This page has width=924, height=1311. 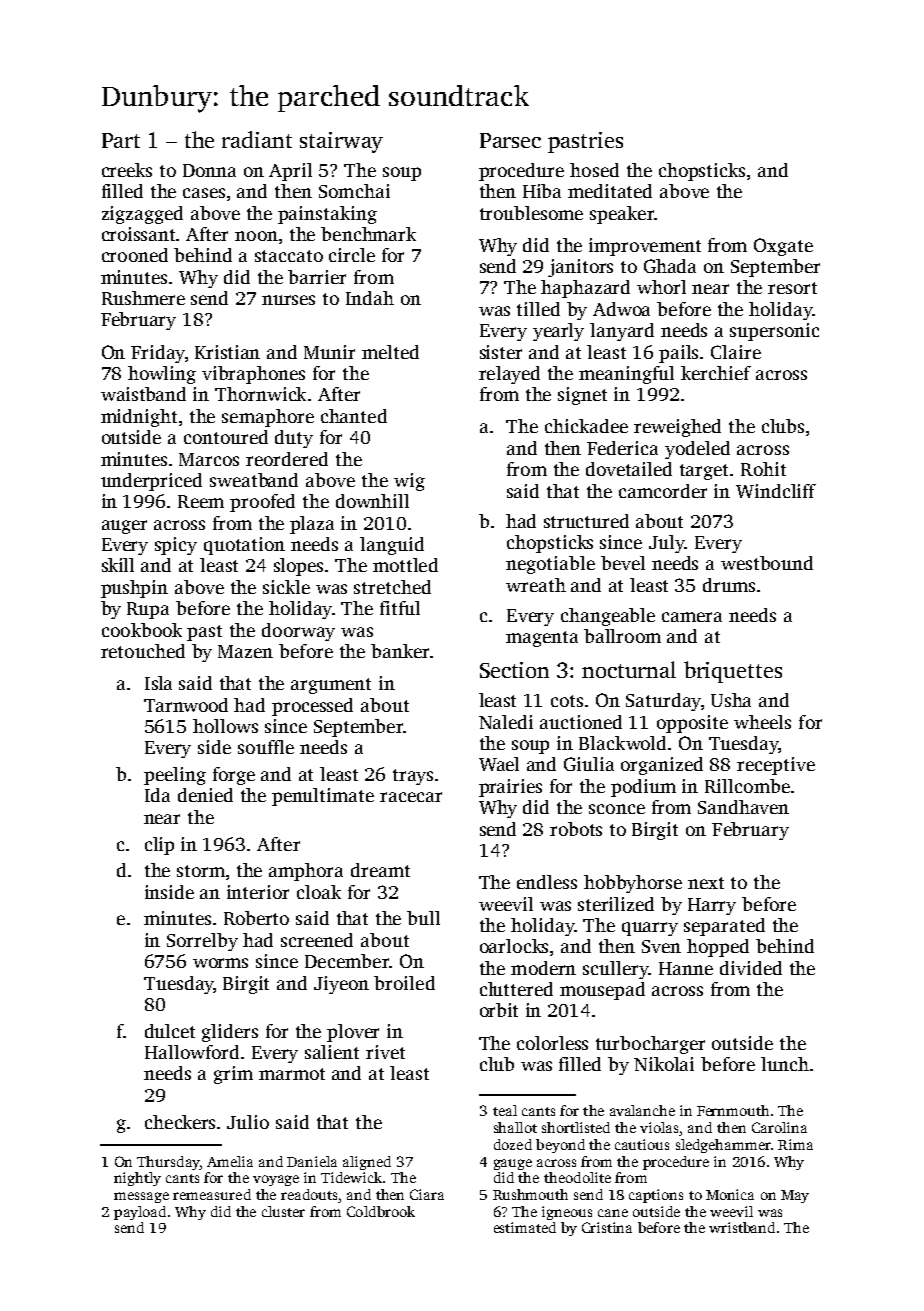 What do you see at coordinates (257, 139) in the page?
I see `radiant` at bounding box center [257, 139].
